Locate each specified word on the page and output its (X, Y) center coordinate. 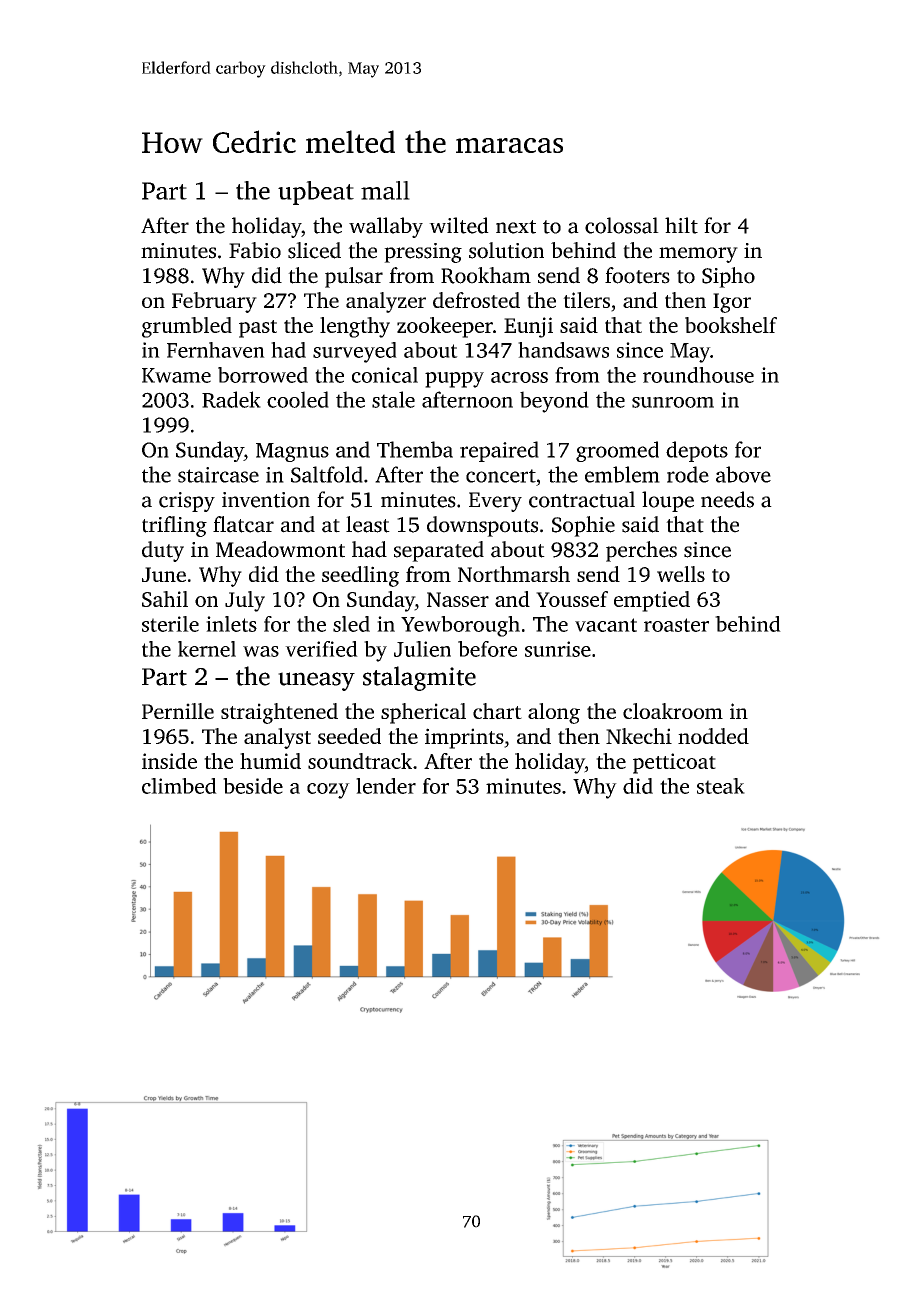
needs (727, 499)
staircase (218, 475)
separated (439, 551)
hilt (681, 225)
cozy (328, 791)
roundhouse (698, 375)
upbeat (316, 193)
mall (385, 190)
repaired (499, 451)
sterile (170, 624)
